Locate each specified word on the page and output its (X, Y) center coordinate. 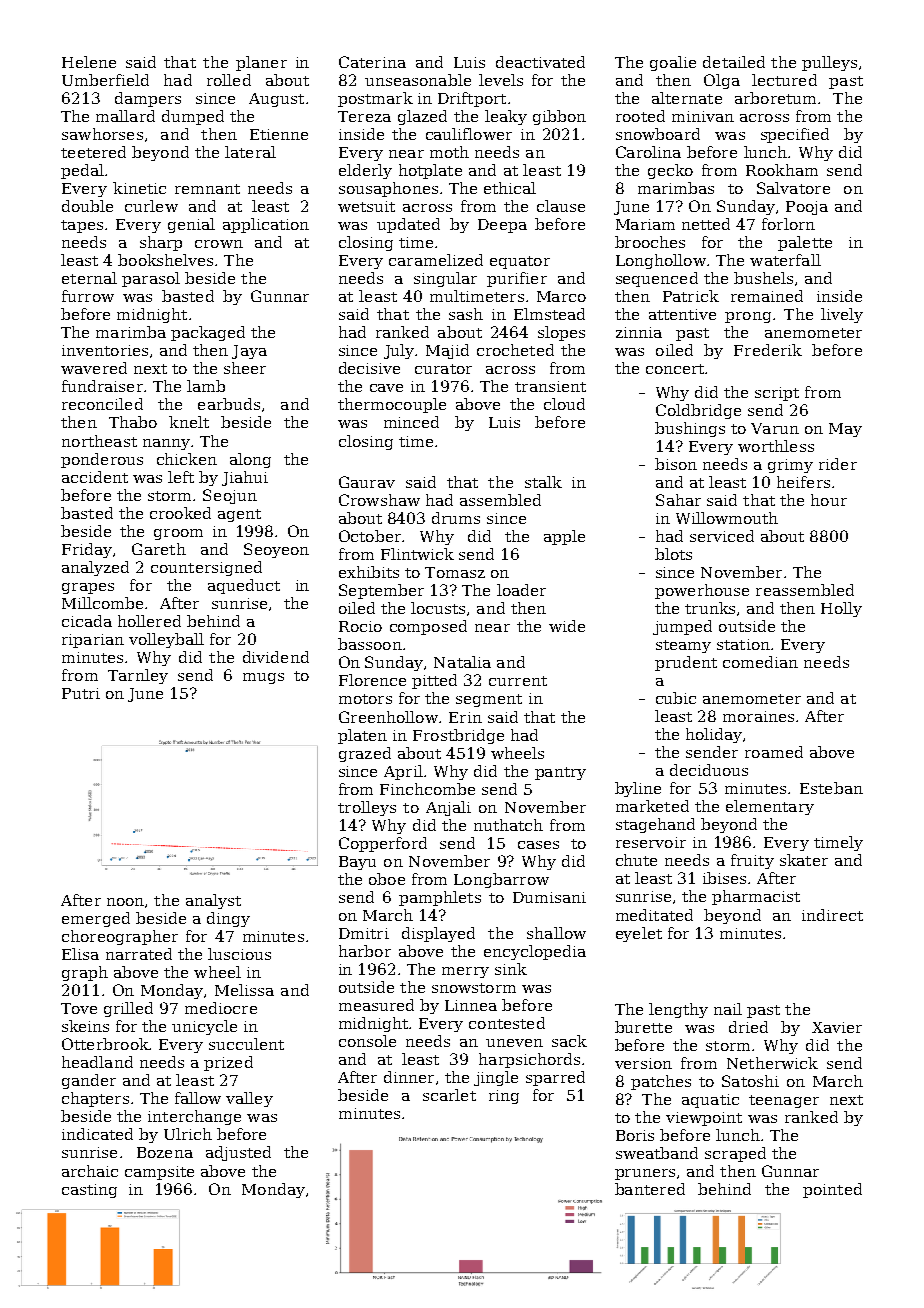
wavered (94, 368)
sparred (555, 1078)
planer (261, 63)
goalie (673, 63)
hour (829, 500)
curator (443, 369)
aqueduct (244, 586)
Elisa (80, 954)
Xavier (837, 1027)
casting (89, 1191)
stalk (543, 482)
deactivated (540, 62)
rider (838, 464)
